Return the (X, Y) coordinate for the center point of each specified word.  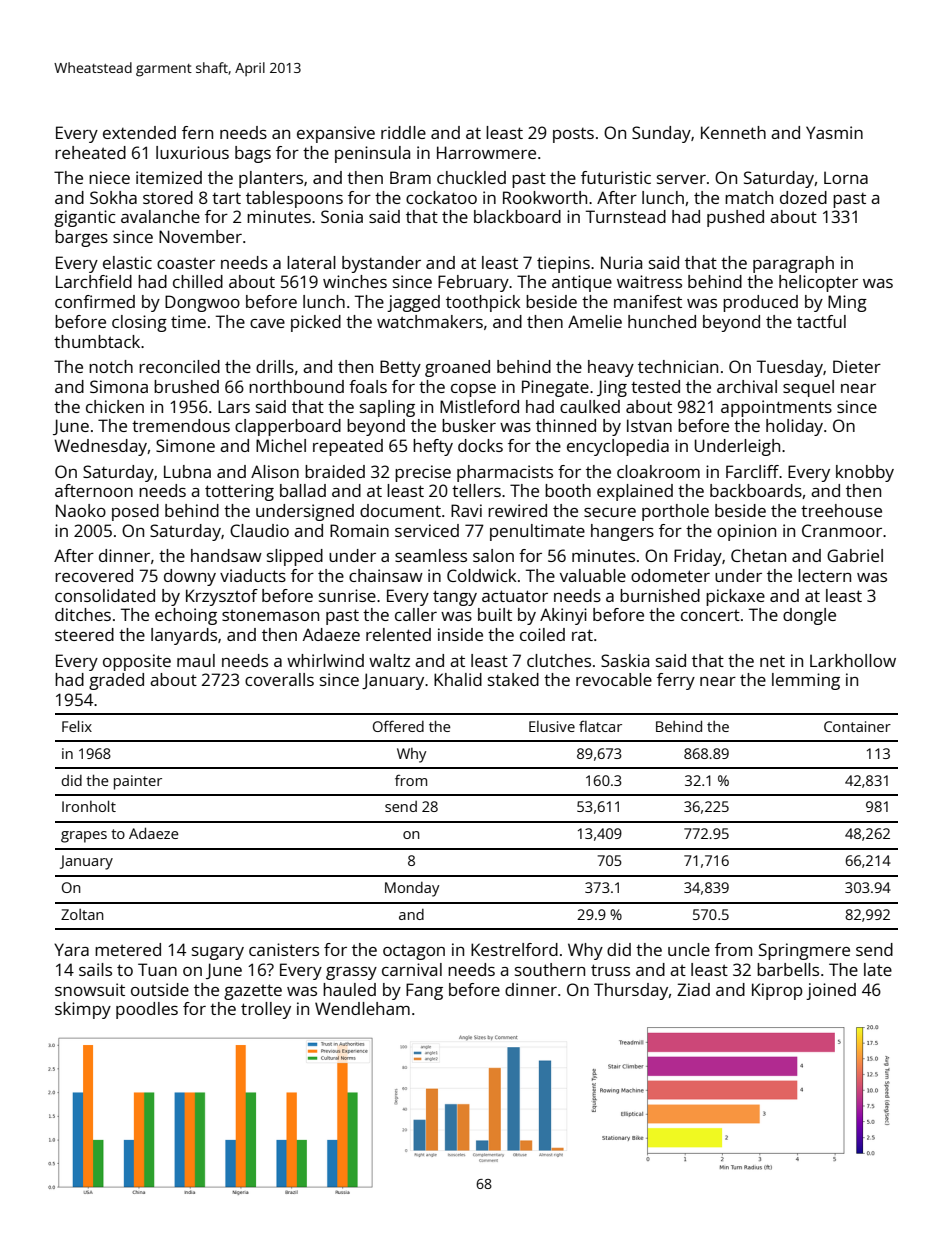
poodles (147, 1010)
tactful (821, 321)
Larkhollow (853, 660)
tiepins (563, 264)
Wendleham (362, 1008)
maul (196, 660)
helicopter (818, 283)
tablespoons (294, 199)
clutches (559, 660)
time (188, 321)
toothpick (483, 303)
